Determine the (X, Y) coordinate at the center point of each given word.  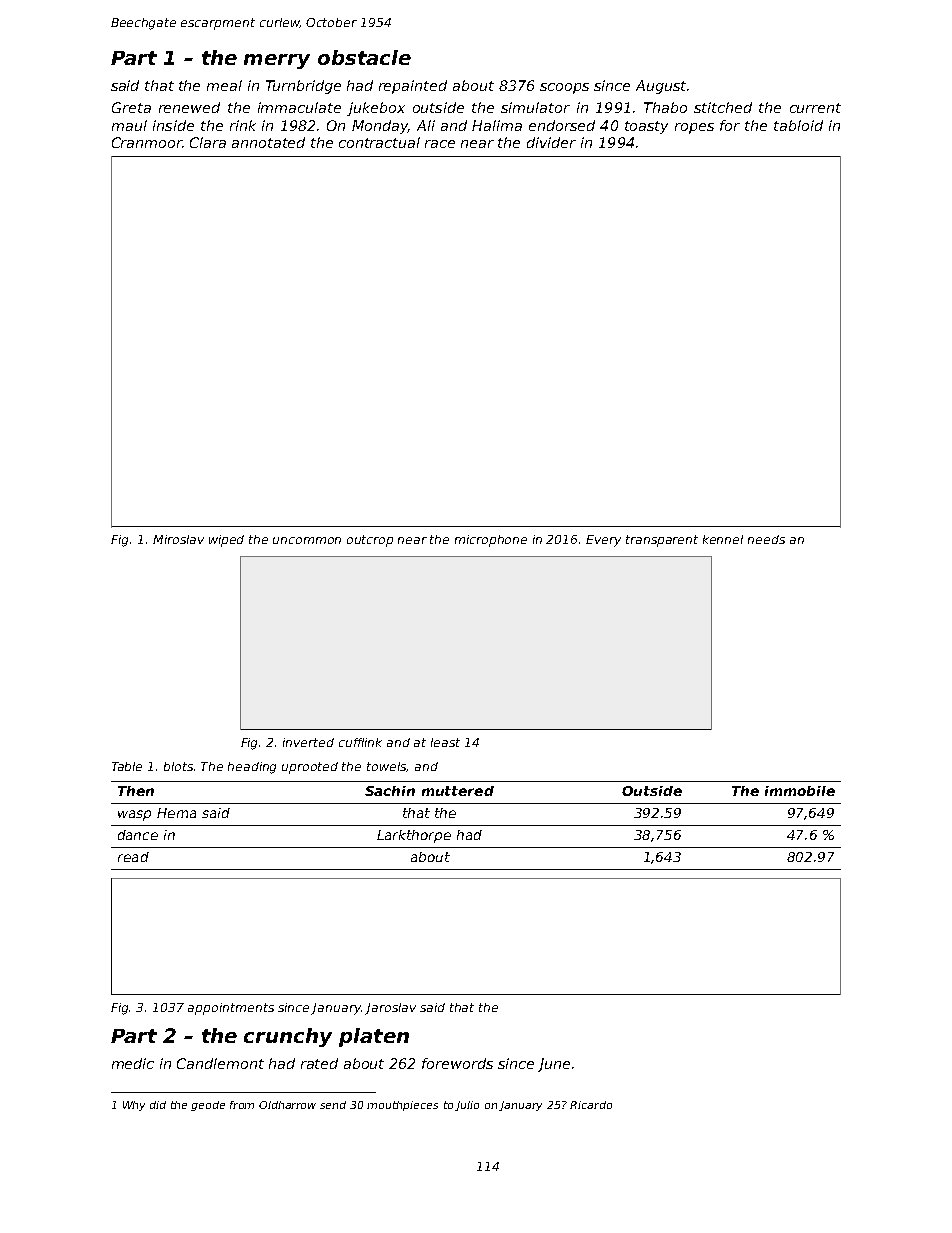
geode (208, 1106)
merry (277, 61)
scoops (564, 88)
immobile (800, 791)
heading (252, 768)
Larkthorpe (414, 836)
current (815, 108)
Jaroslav (390, 1009)
